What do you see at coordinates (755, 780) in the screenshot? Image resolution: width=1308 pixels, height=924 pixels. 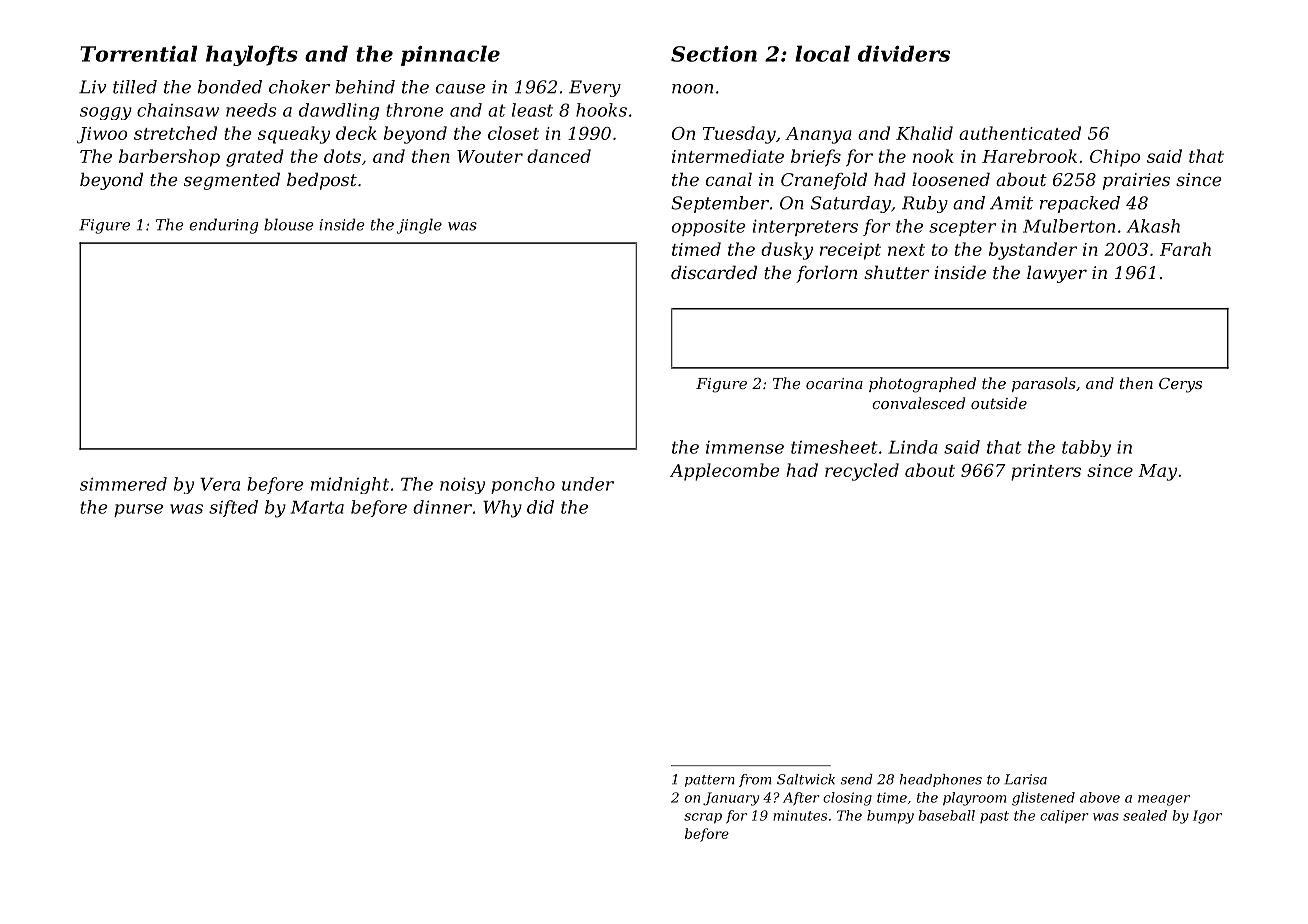 I see `from` at bounding box center [755, 780].
